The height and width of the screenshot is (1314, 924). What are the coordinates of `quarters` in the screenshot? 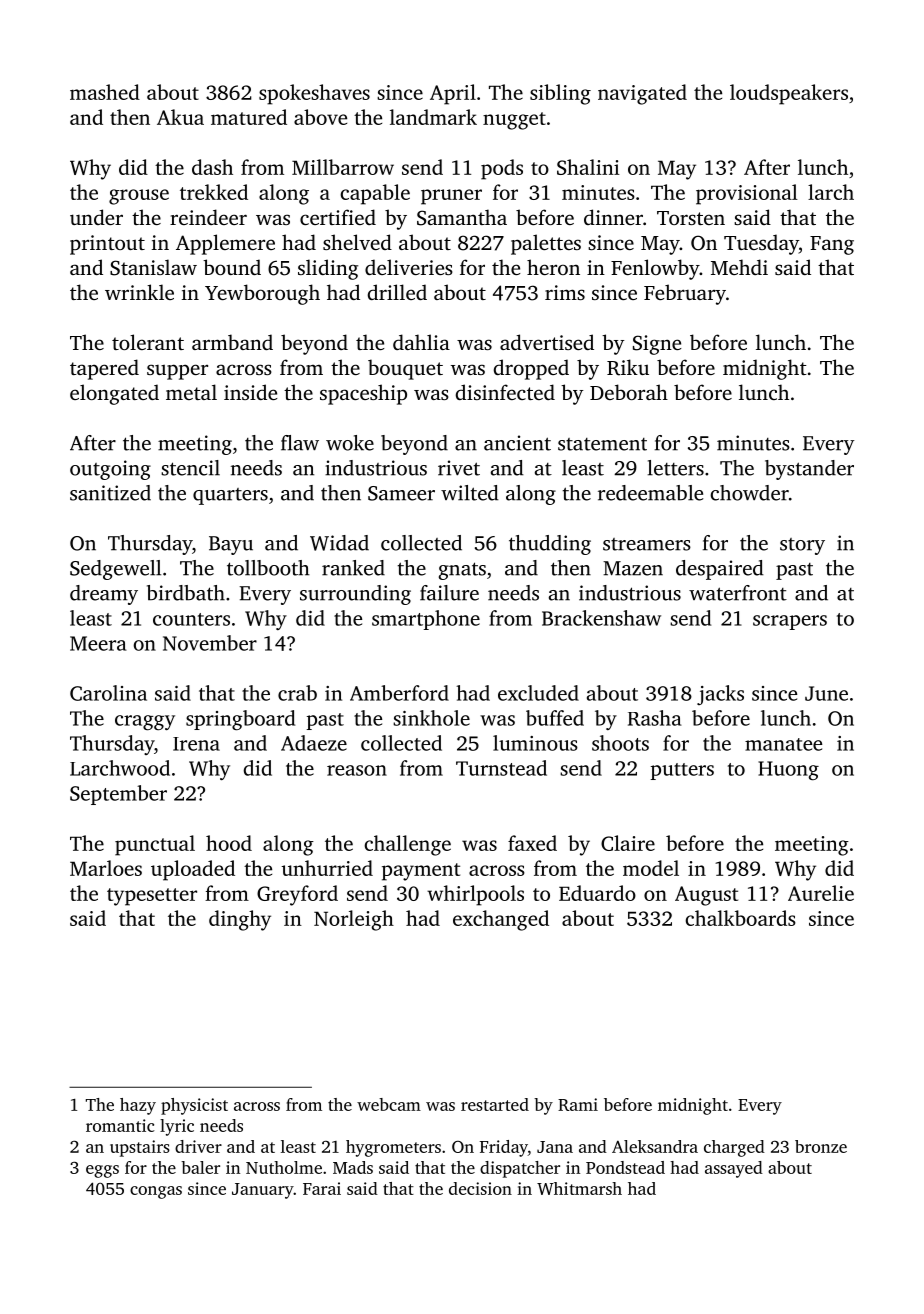 It's located at (230, 496).
